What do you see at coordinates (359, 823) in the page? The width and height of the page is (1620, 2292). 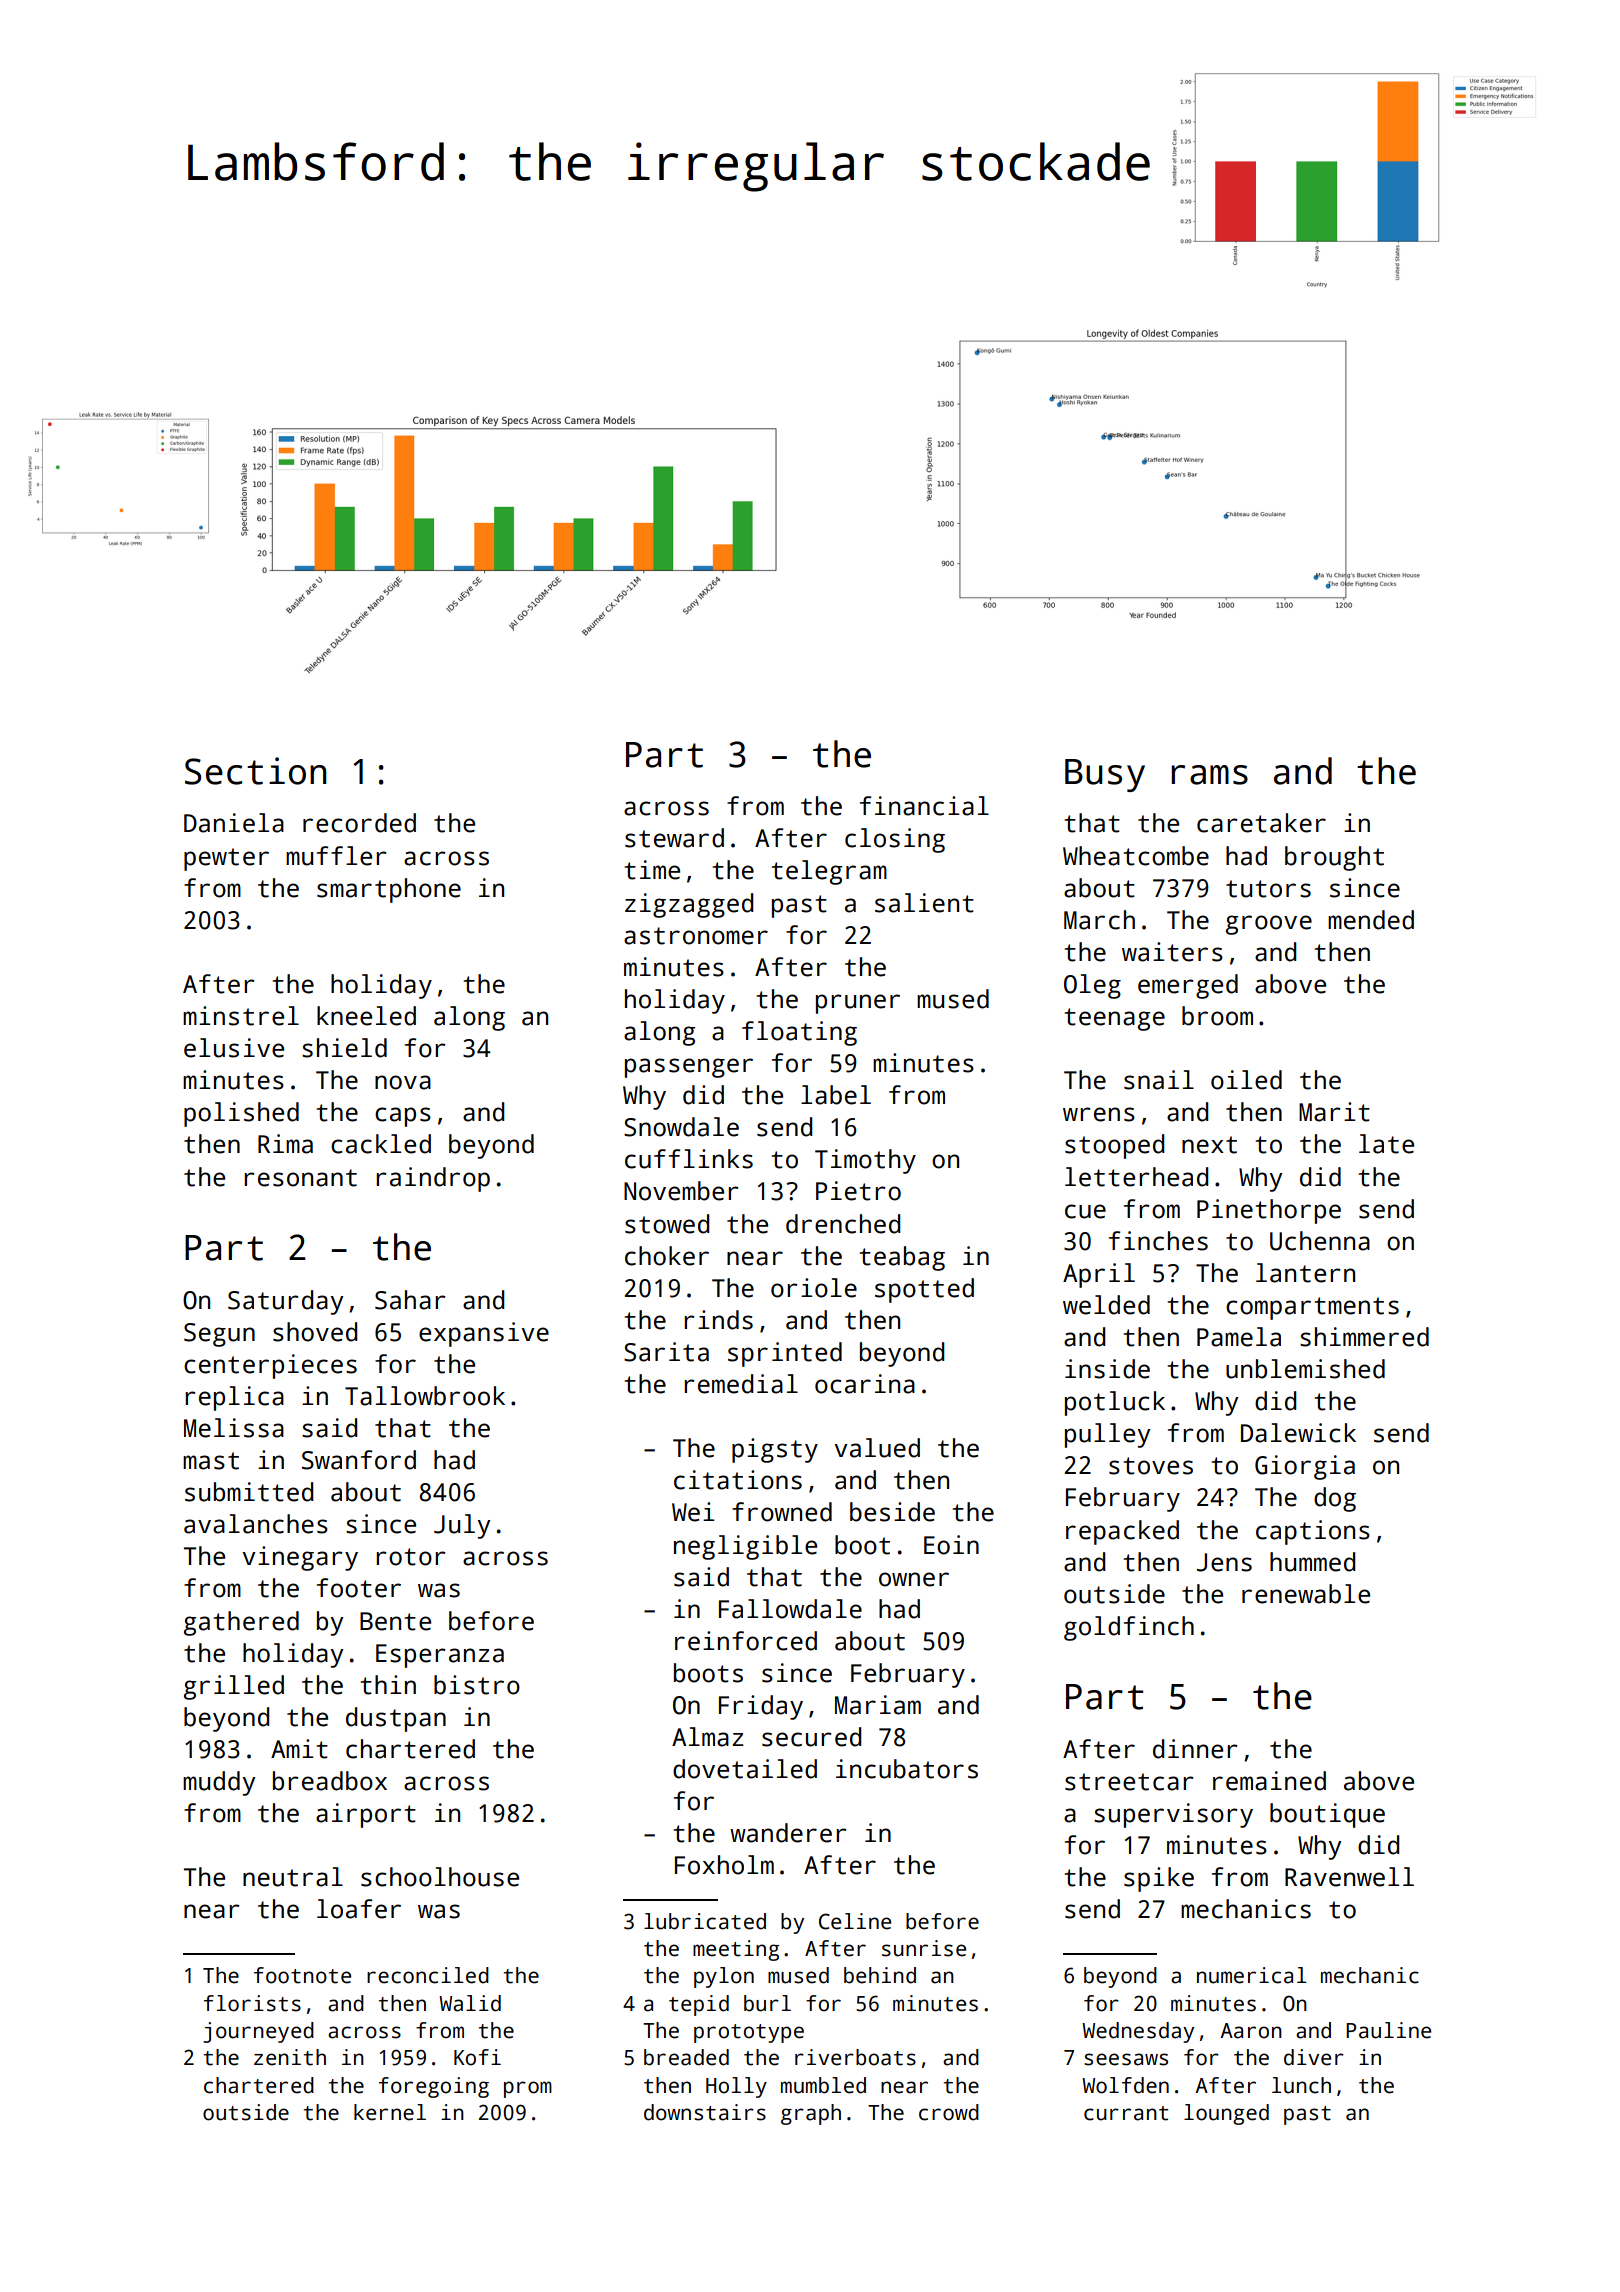 I see `recorded` at bounding box center [359, 823].
